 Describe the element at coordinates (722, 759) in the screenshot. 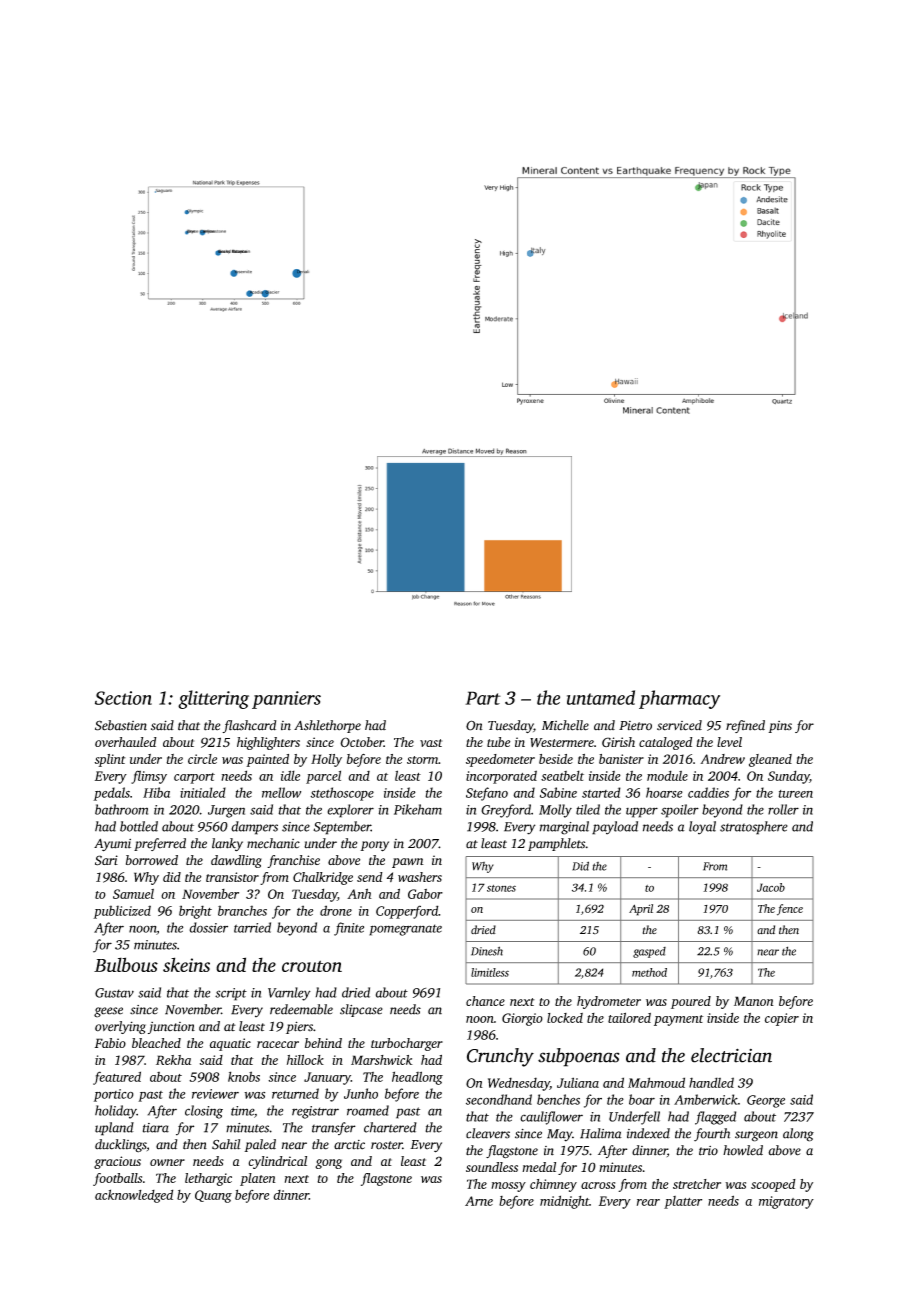

I see `Andrew` at that location.
